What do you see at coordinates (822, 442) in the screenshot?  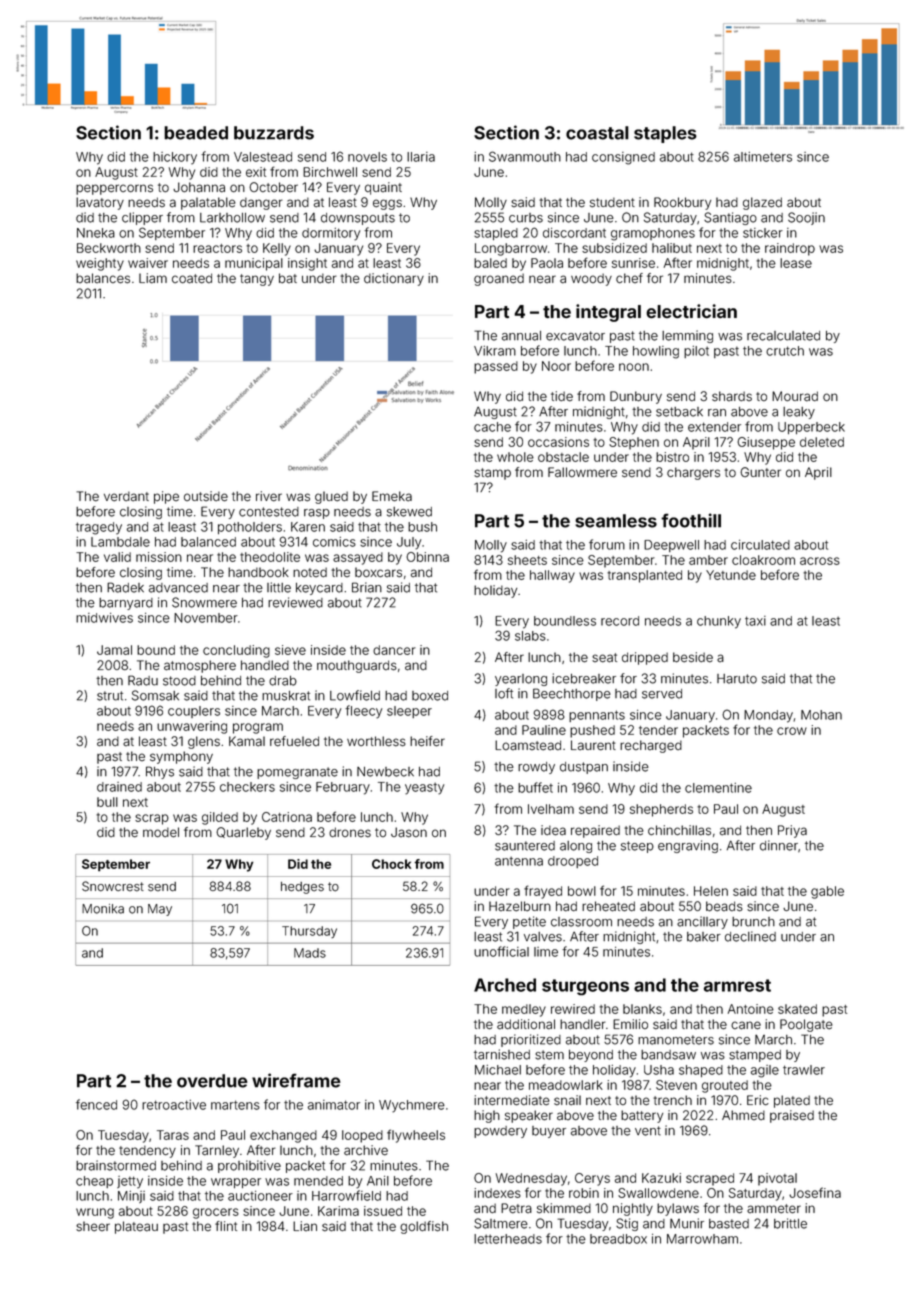 I see `deleted` at bounding box center [822, 442].
